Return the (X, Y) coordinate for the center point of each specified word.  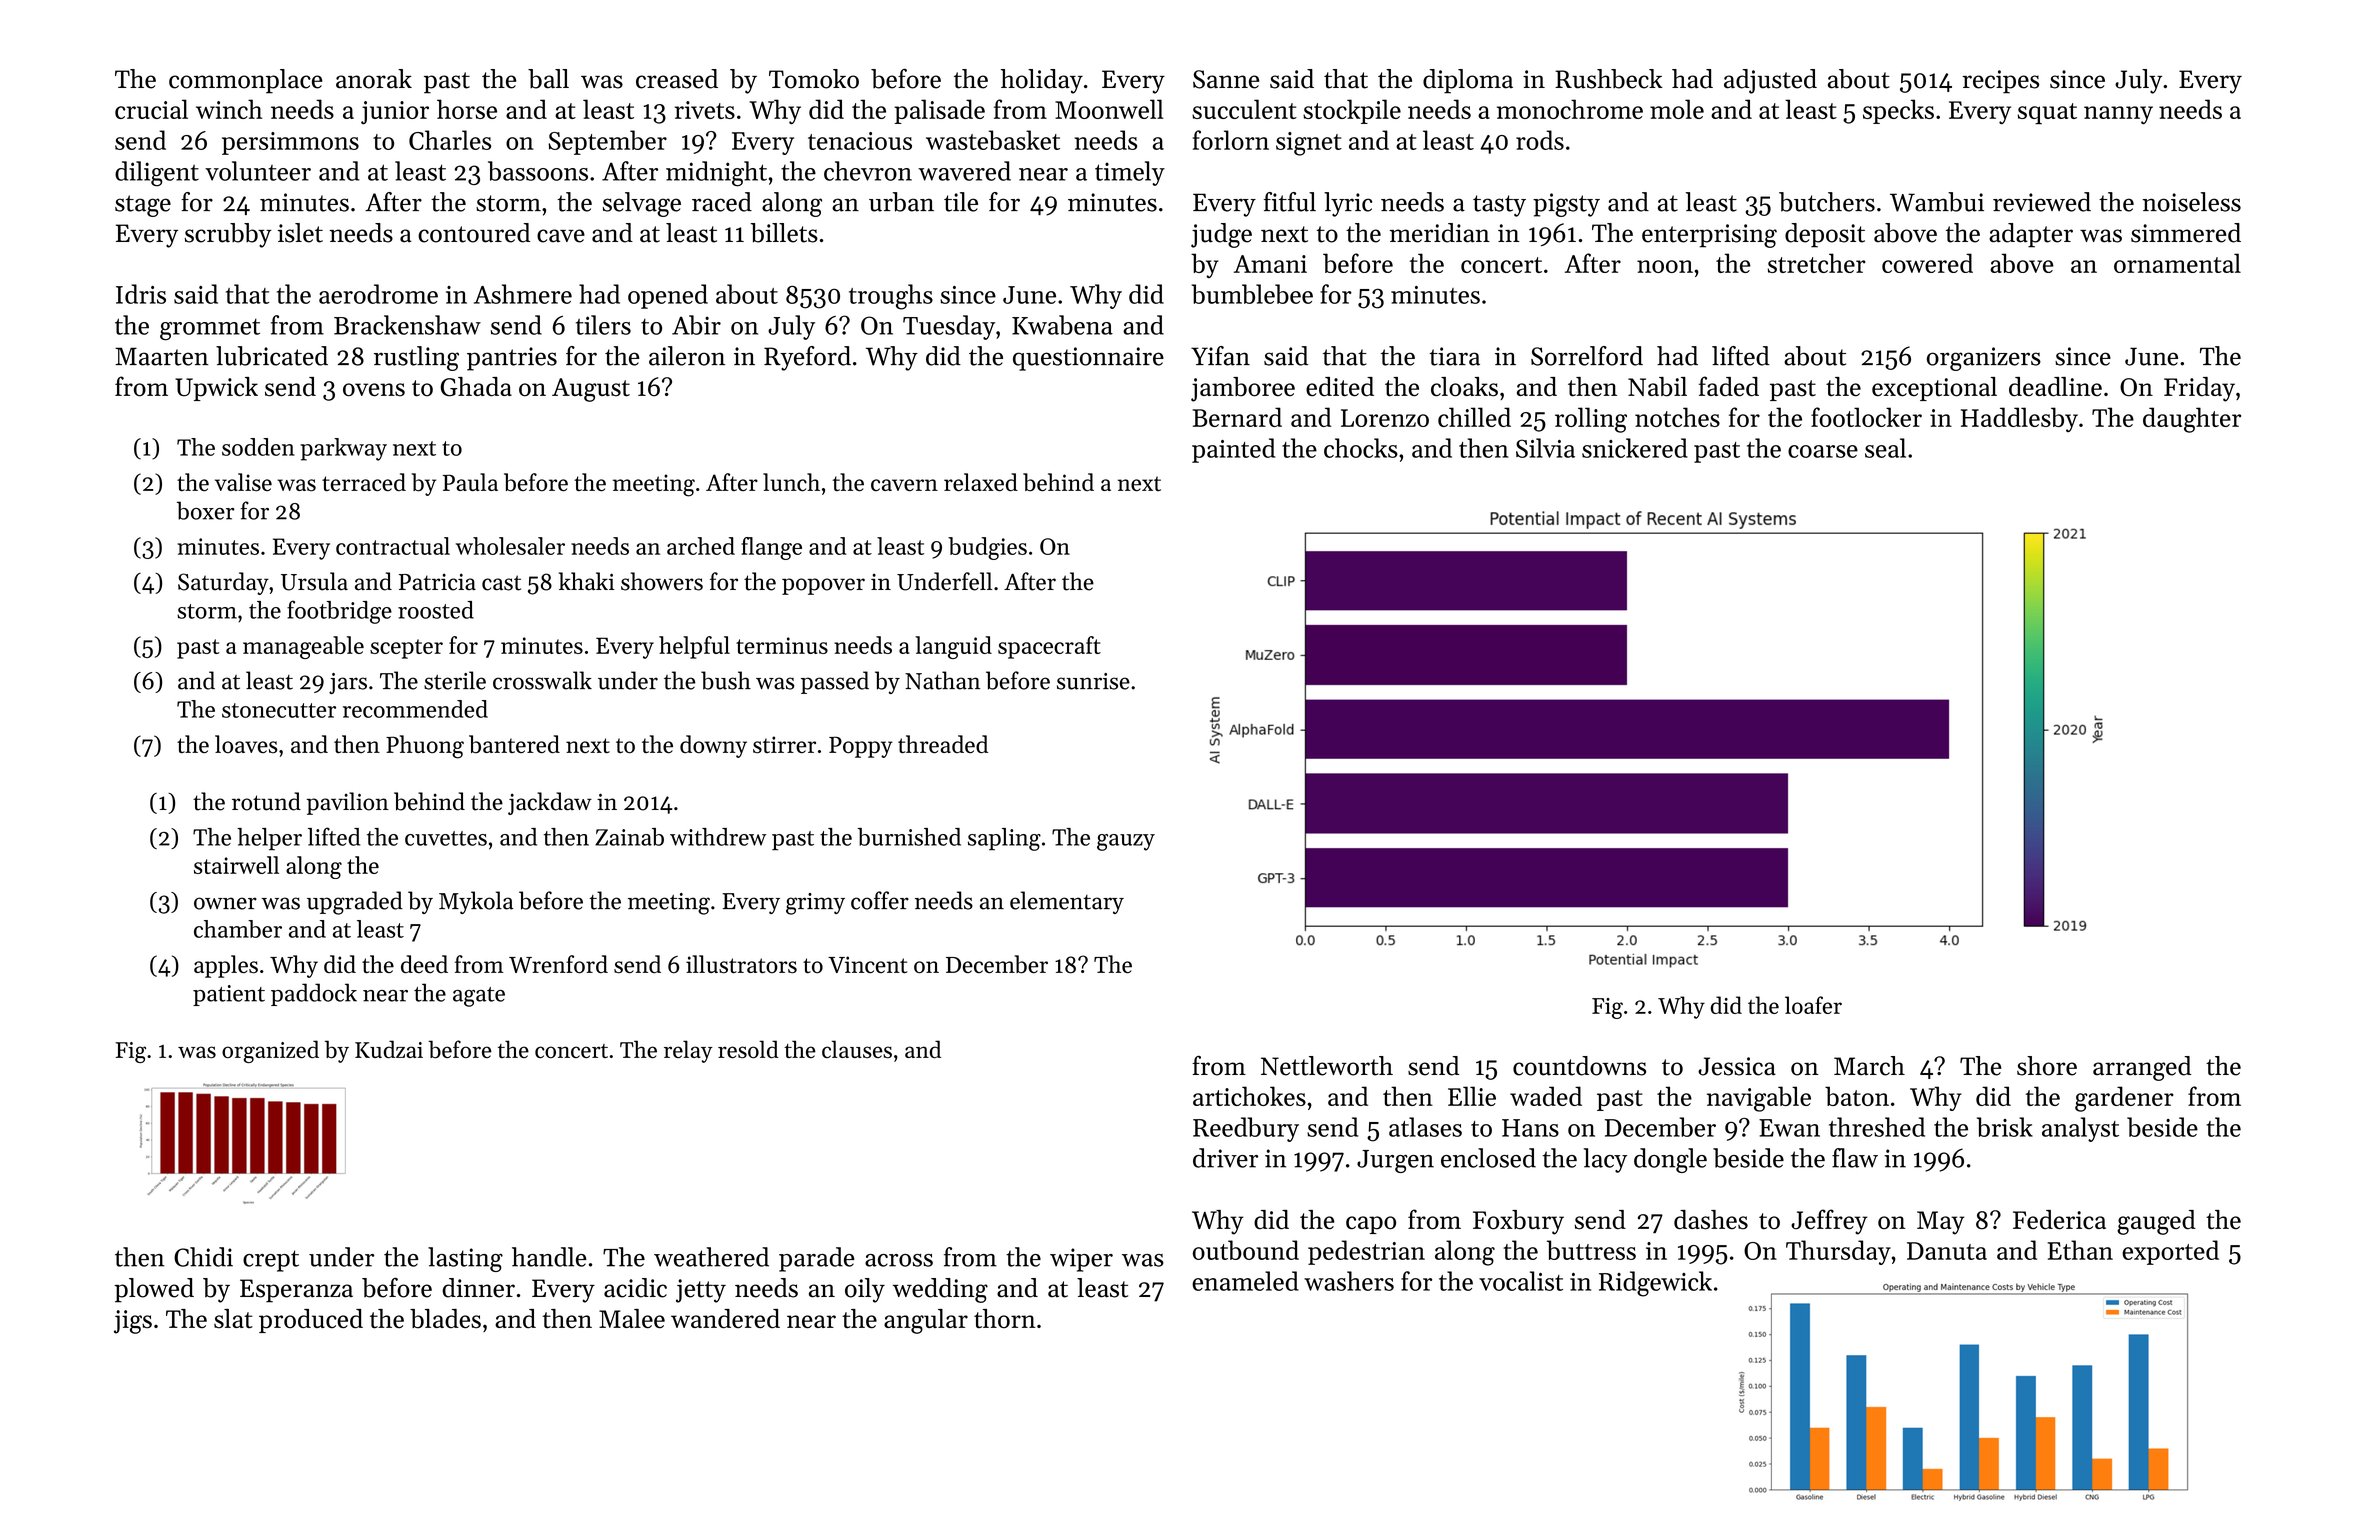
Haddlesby (2019, 419)
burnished (909, 837)
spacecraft (1049, 647)
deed (424, 964)
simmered (2186, 233)
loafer (1813, 1005)
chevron (868, 171)
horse (467, 109)
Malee (632, 1319)
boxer (206, 510)
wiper (1081, 1260)
